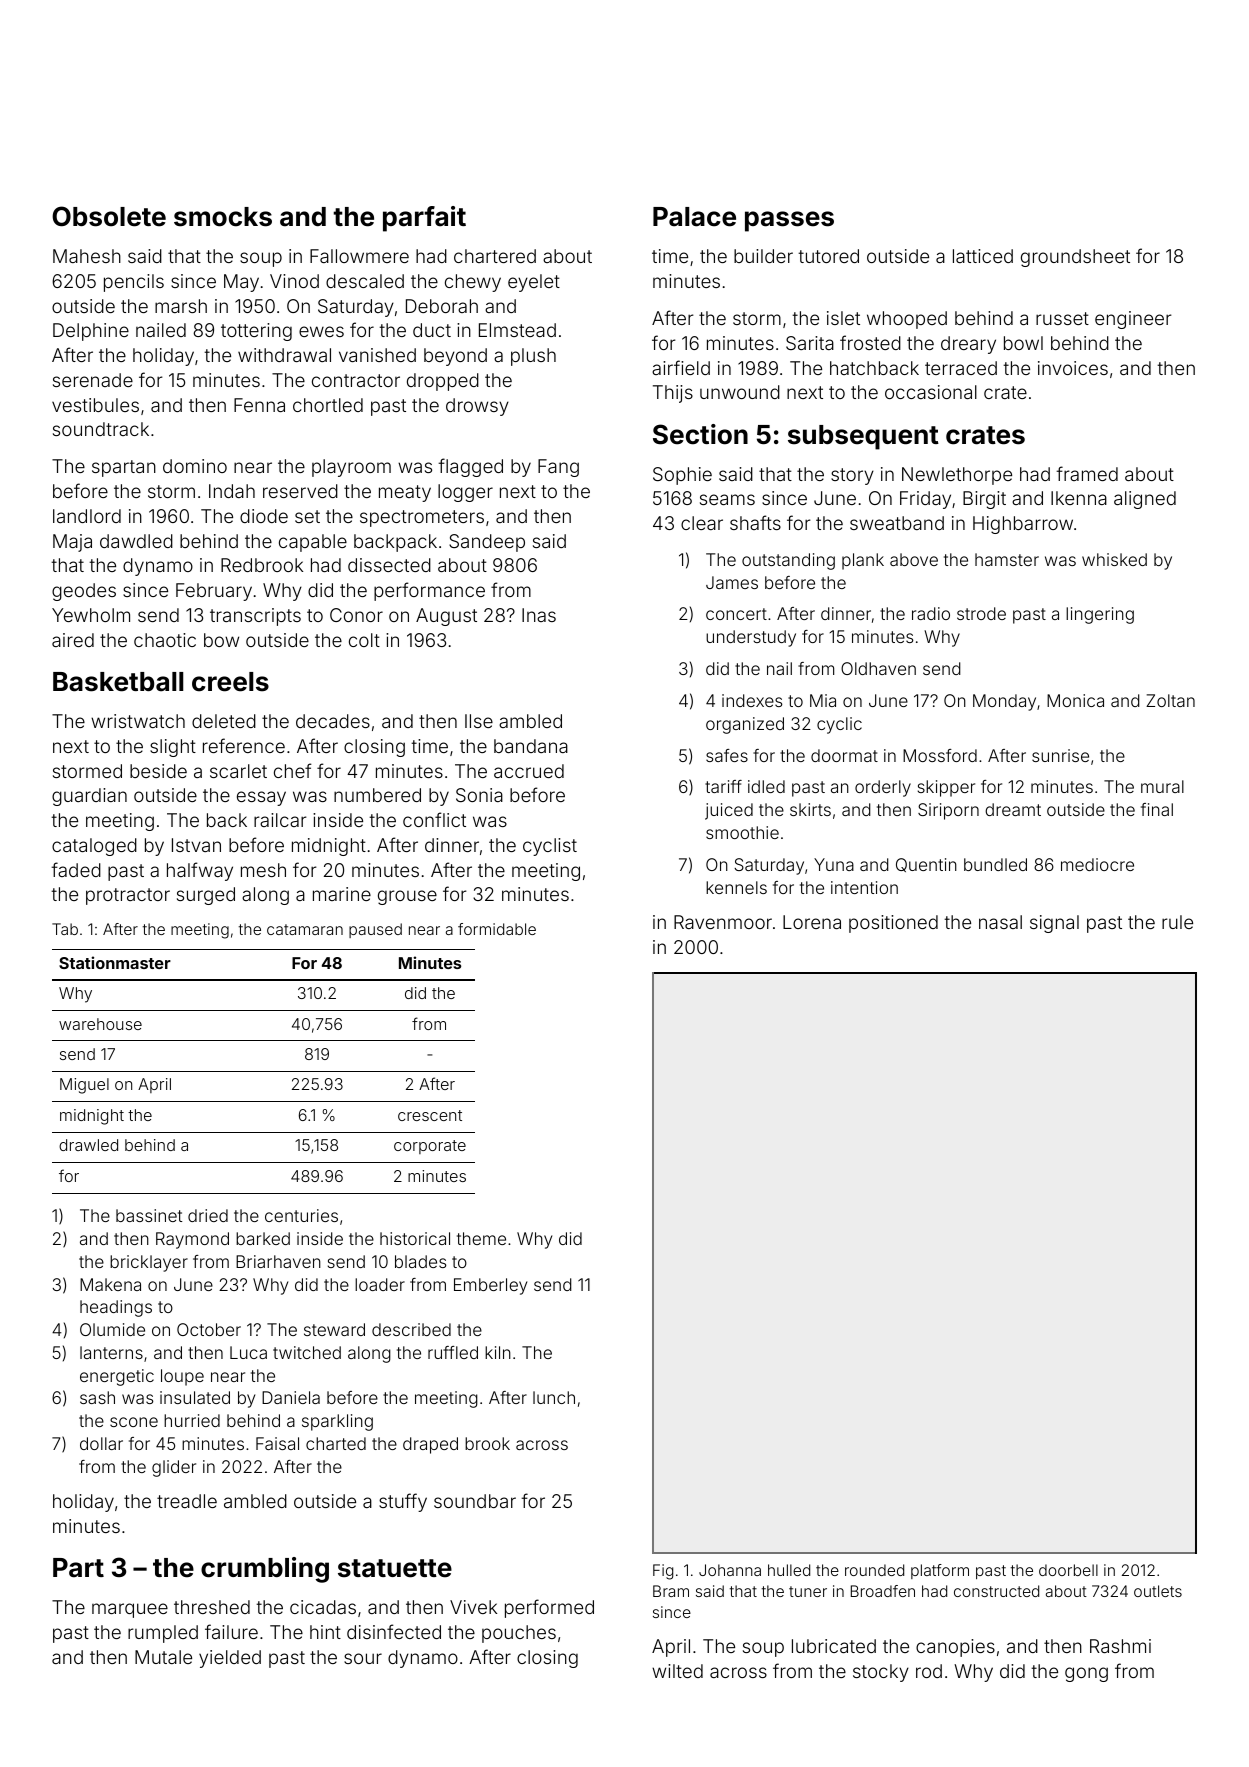  Describe the element at coordinates (163, 1657) in the image. I see `Mutale` at that location.
